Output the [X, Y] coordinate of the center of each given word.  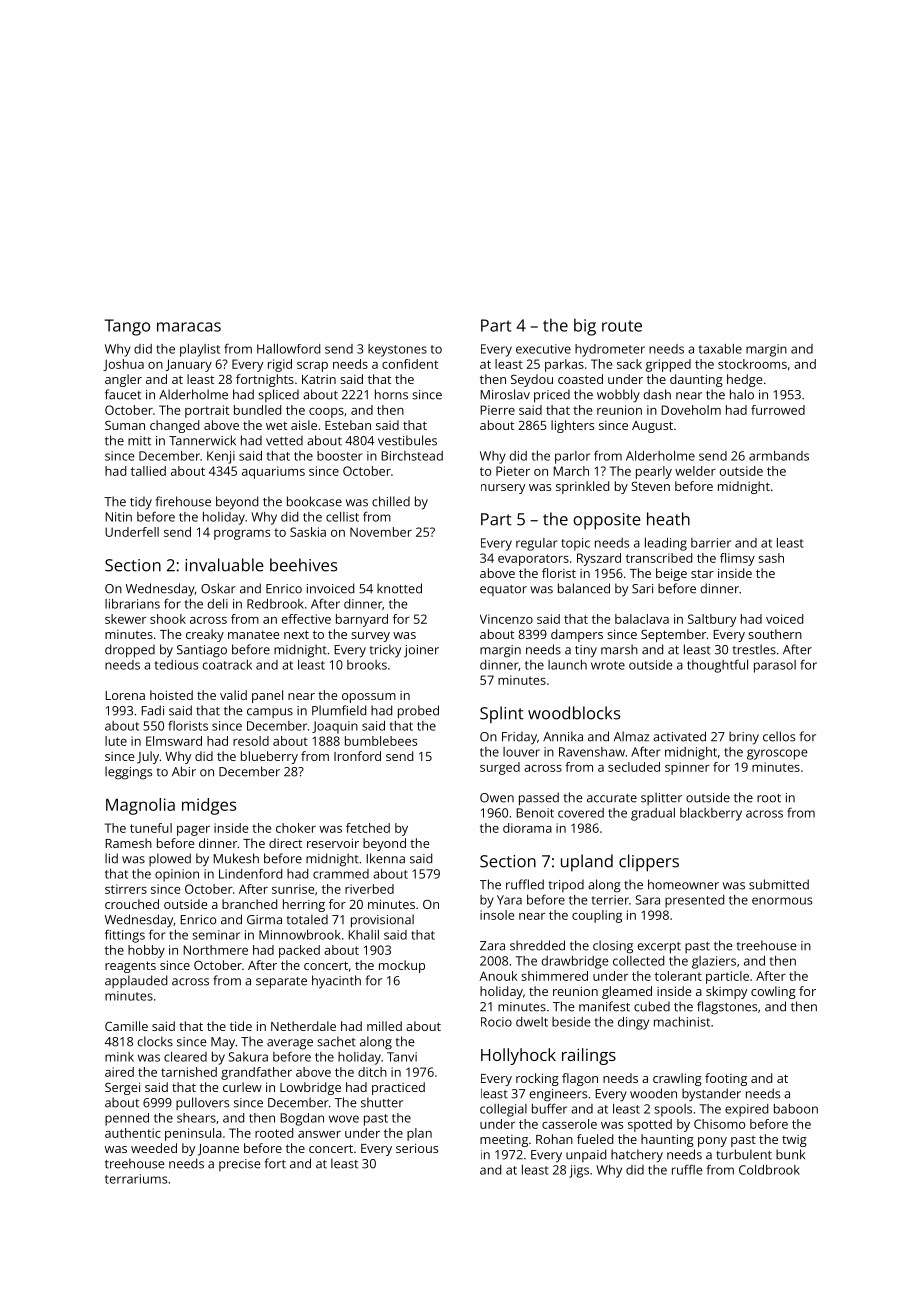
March [571, 471]
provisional [382, 921]
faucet [123, 394]
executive [543, 349]
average [290, 1044]
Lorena [125, 695]
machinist [682, 1022]
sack [629, 364]
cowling [773, 992]
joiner [421, 651]
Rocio [496, 1022]
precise [240, 1165]
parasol [775, 666]
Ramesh [128, 843]
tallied [148, 471]
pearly [654, 472]
